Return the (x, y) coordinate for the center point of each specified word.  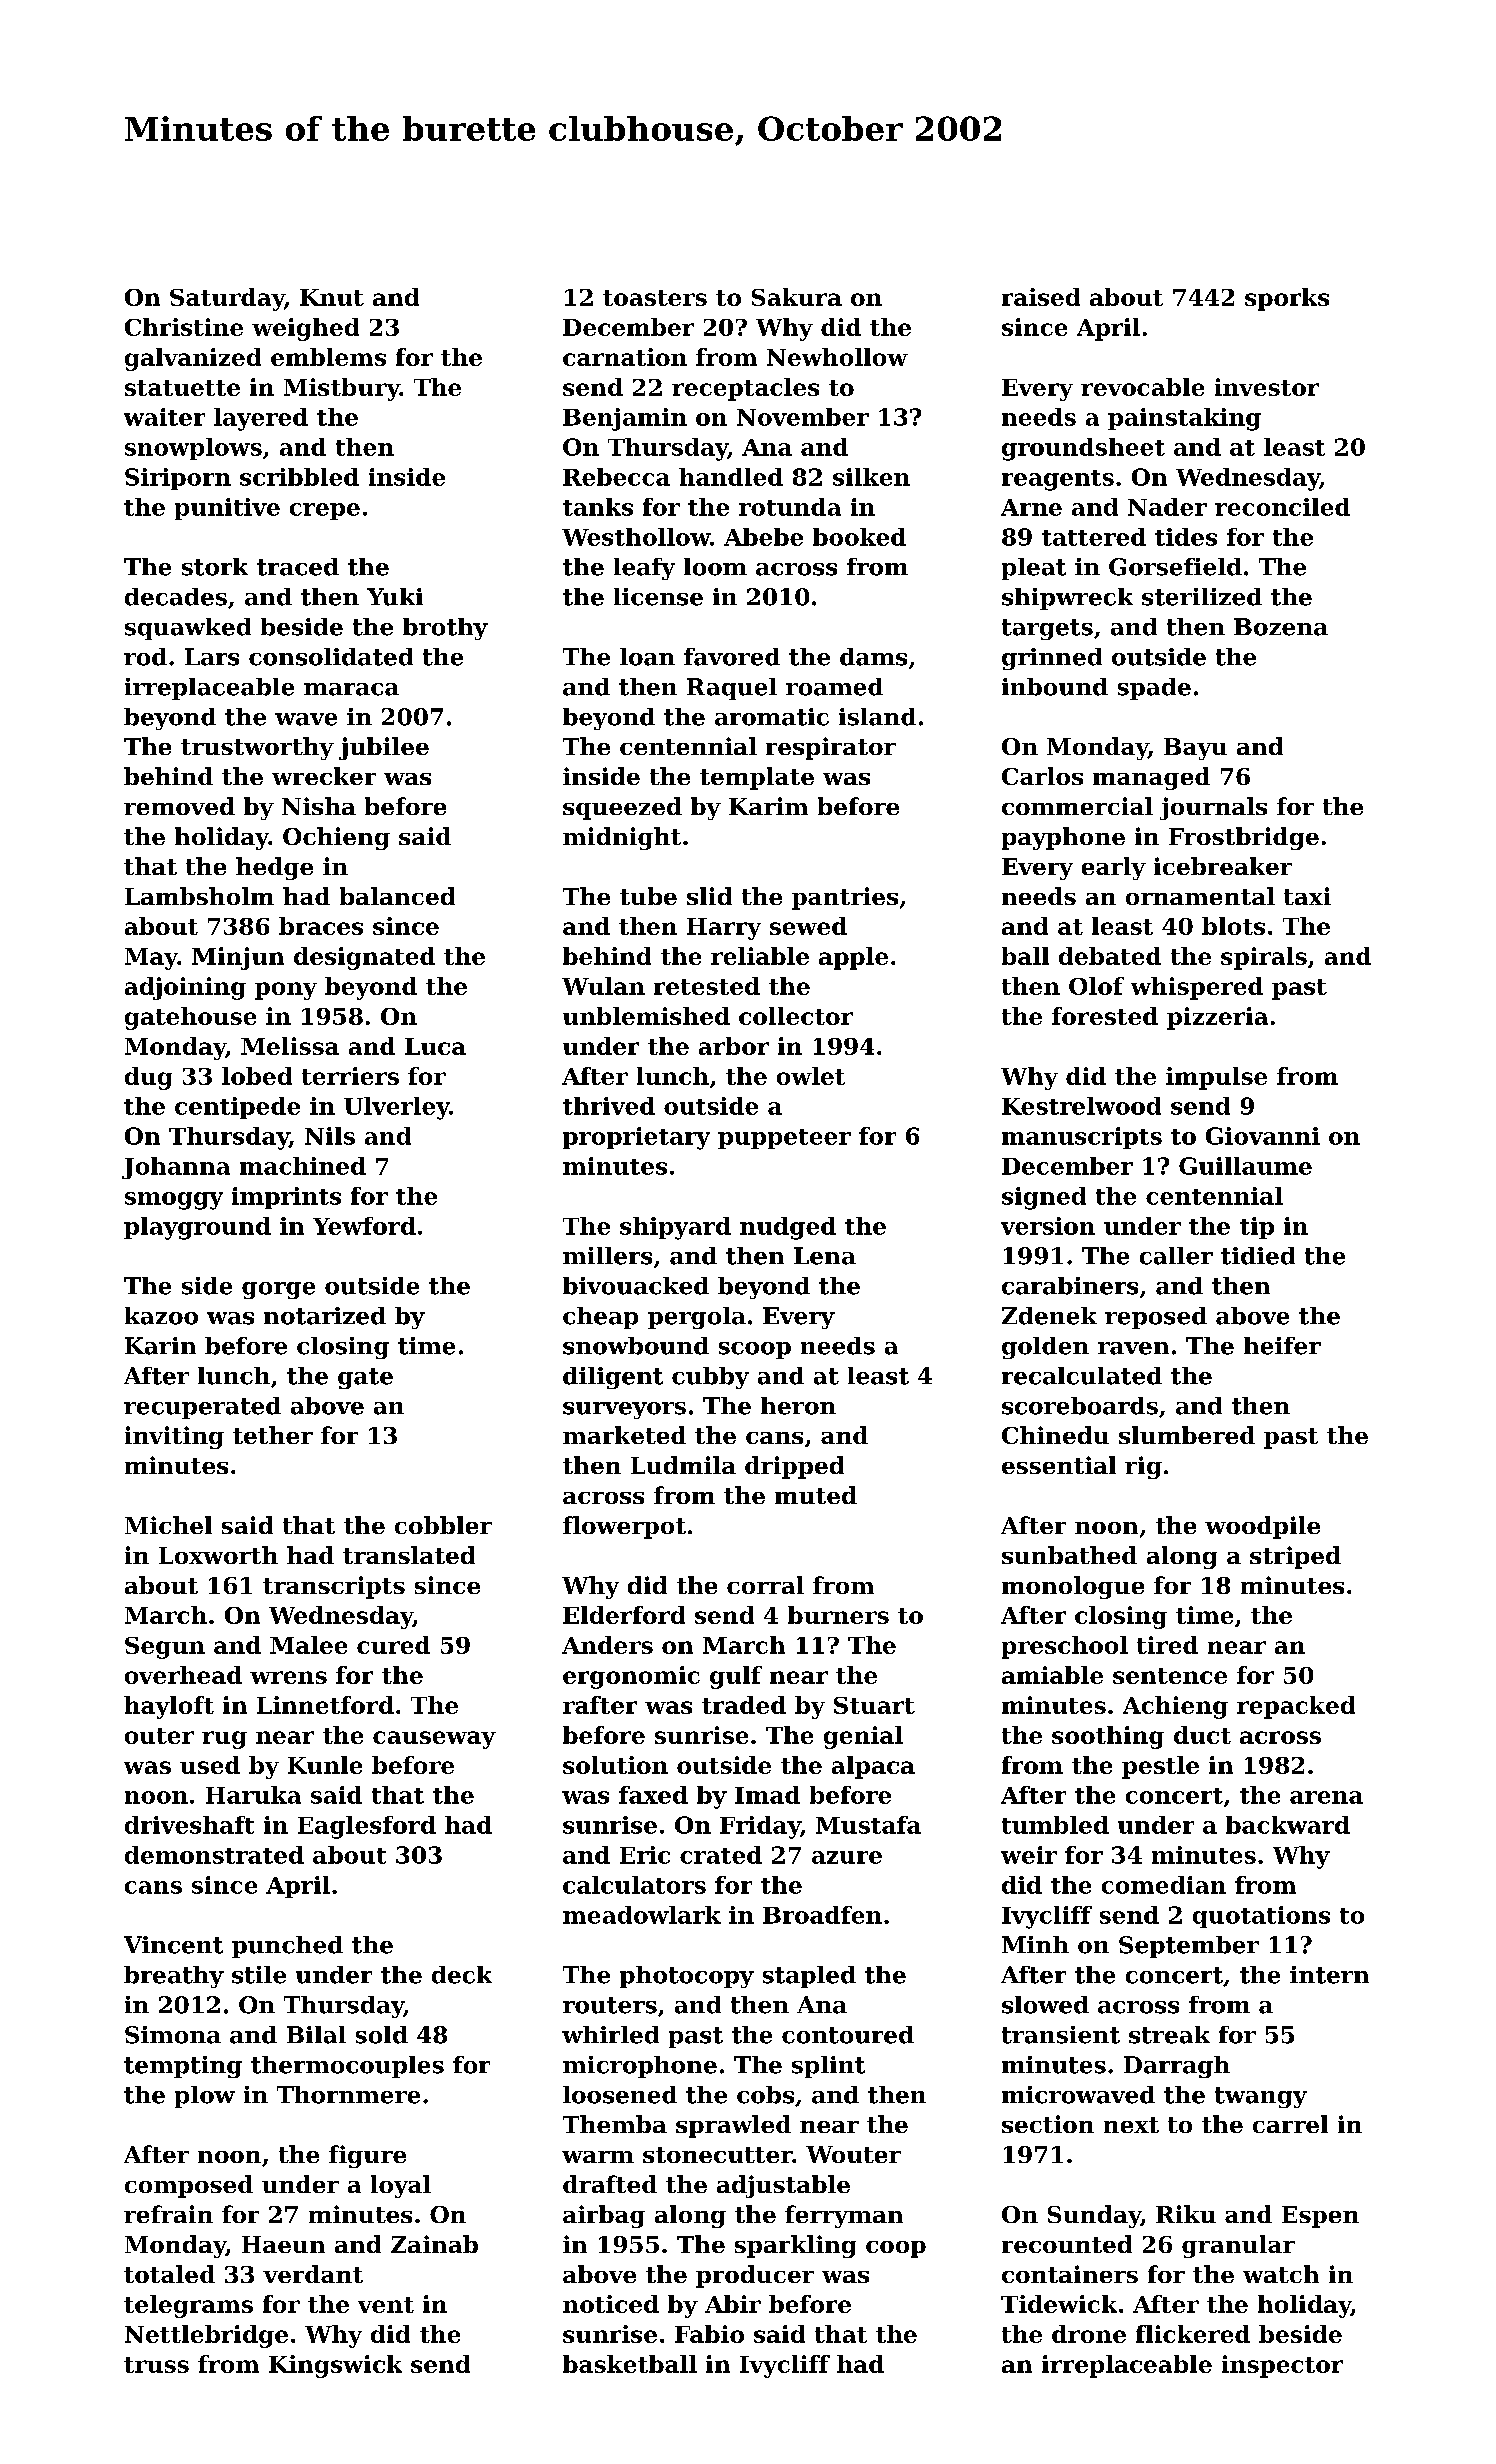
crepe (325, 511)
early (1114, 868)
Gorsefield (1175, 567)
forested (1105, 1016)
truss (156, 2365)
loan (647, 657)
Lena (825, 1256)
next (1131, 2125)
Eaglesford (367, 1827)
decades (176, 597)
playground (197, 1228)
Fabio (709, 2334)
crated (721, 1855)
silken (871, 477)
